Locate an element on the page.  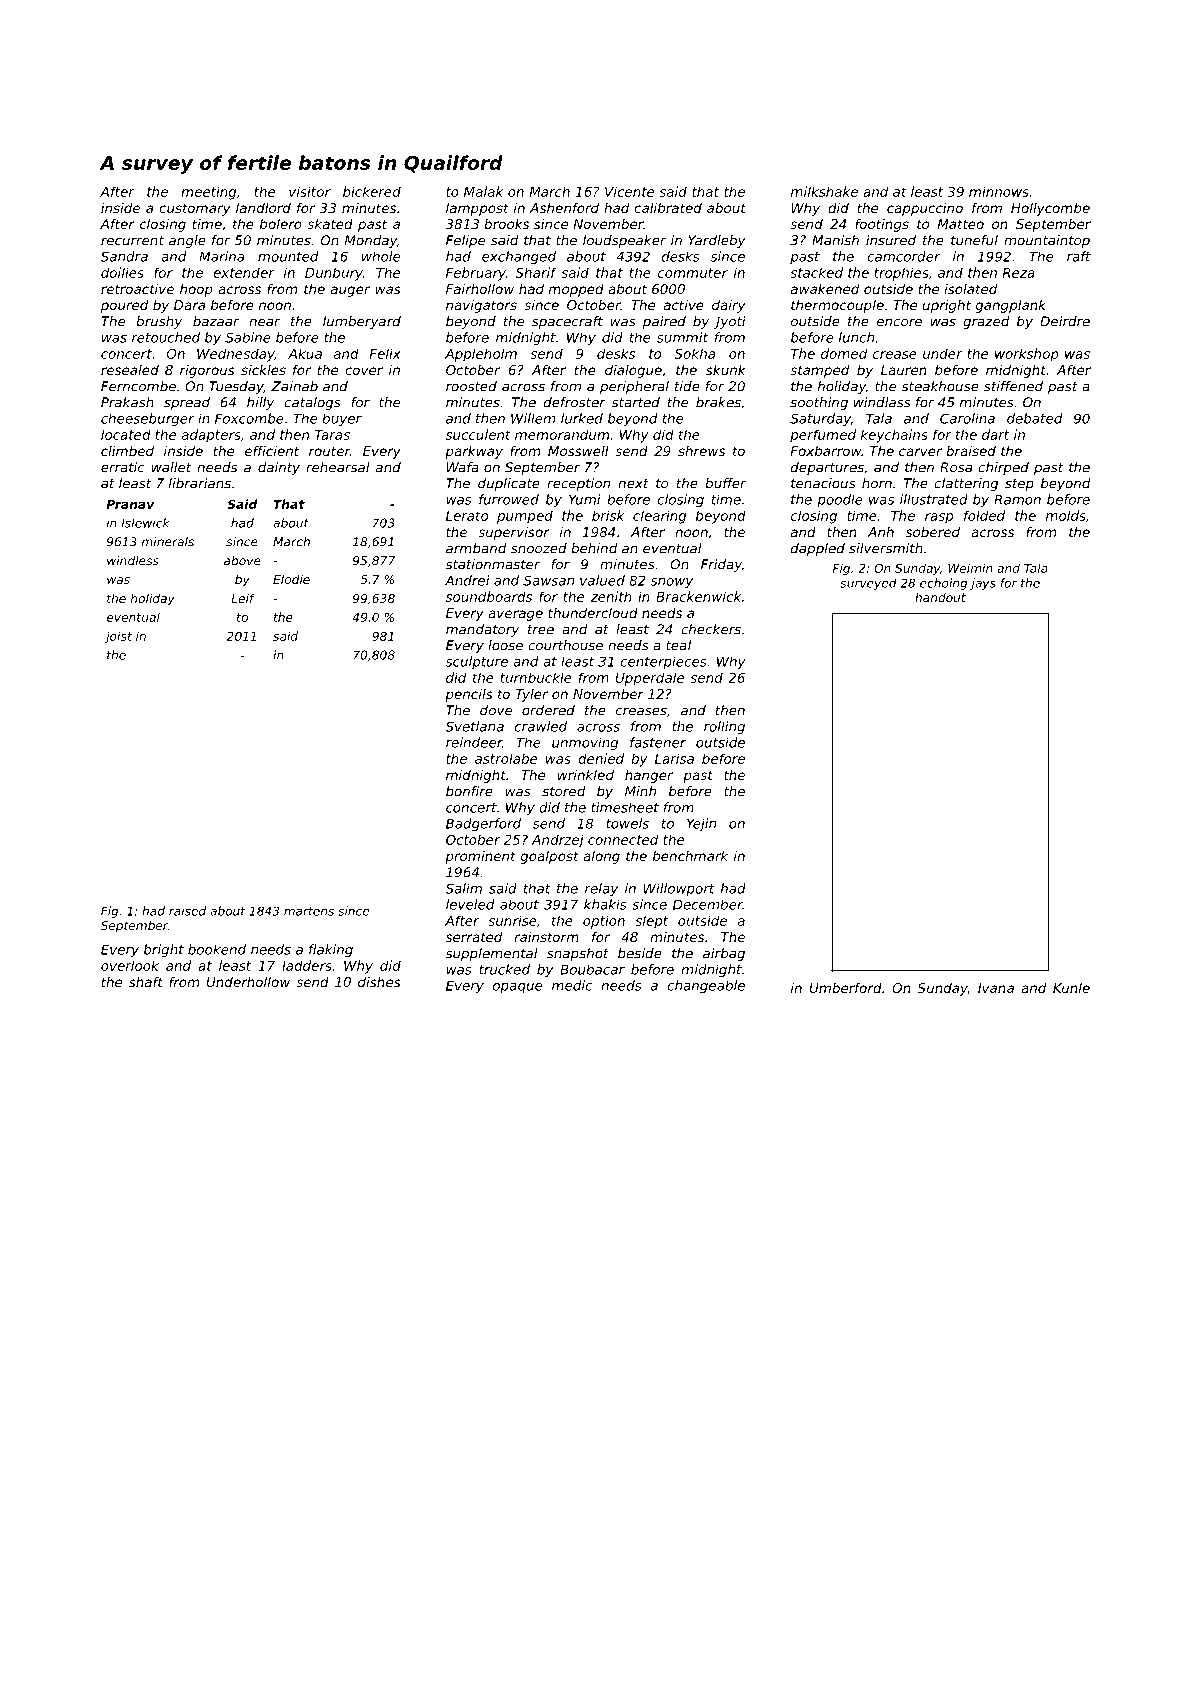
Pranav is located at coordinates (130, 504).
